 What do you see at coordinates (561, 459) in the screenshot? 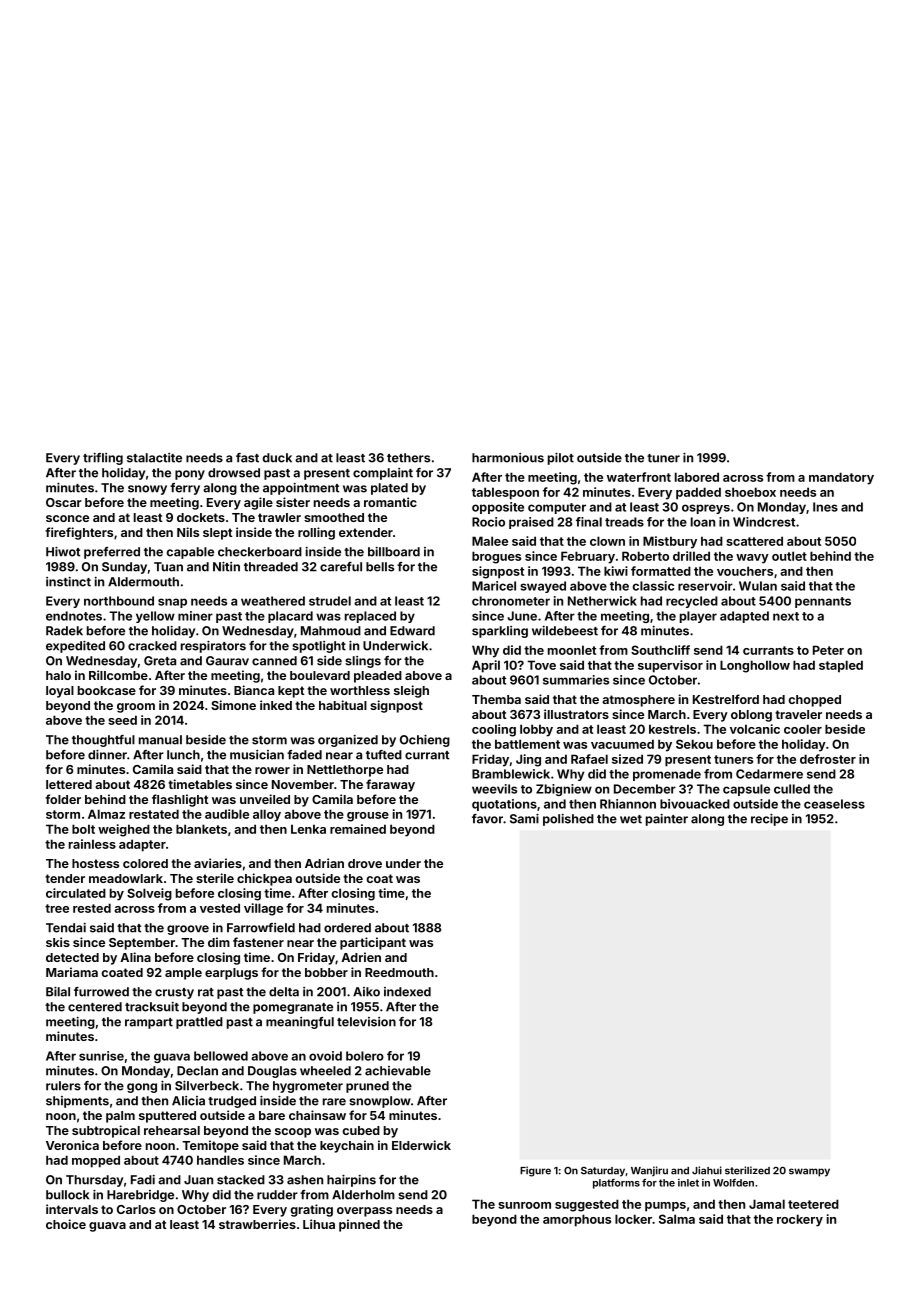
I see `pilot` at bounding box center [561, 459].
